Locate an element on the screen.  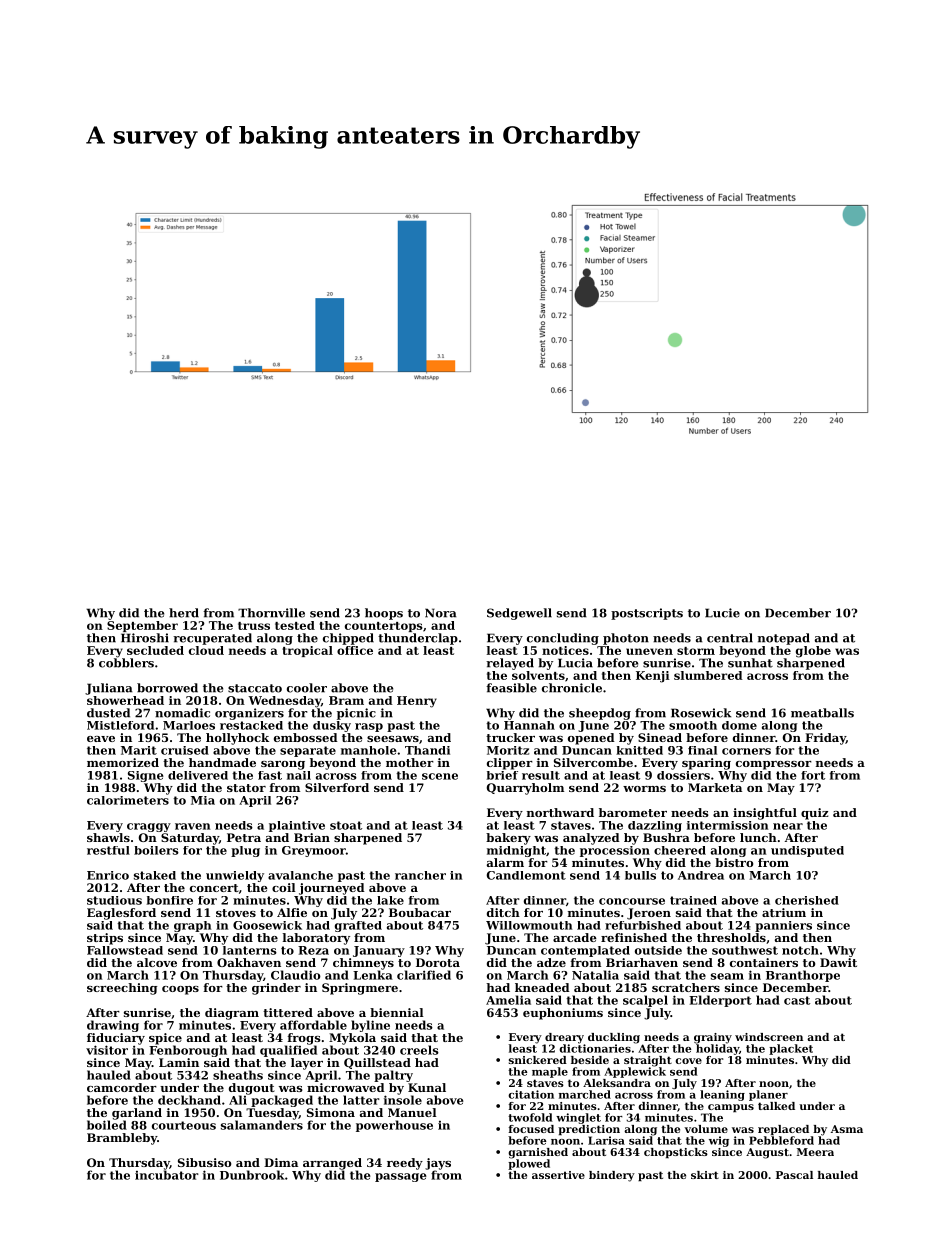
Fenborough is located at coordinates (188, 1051).
